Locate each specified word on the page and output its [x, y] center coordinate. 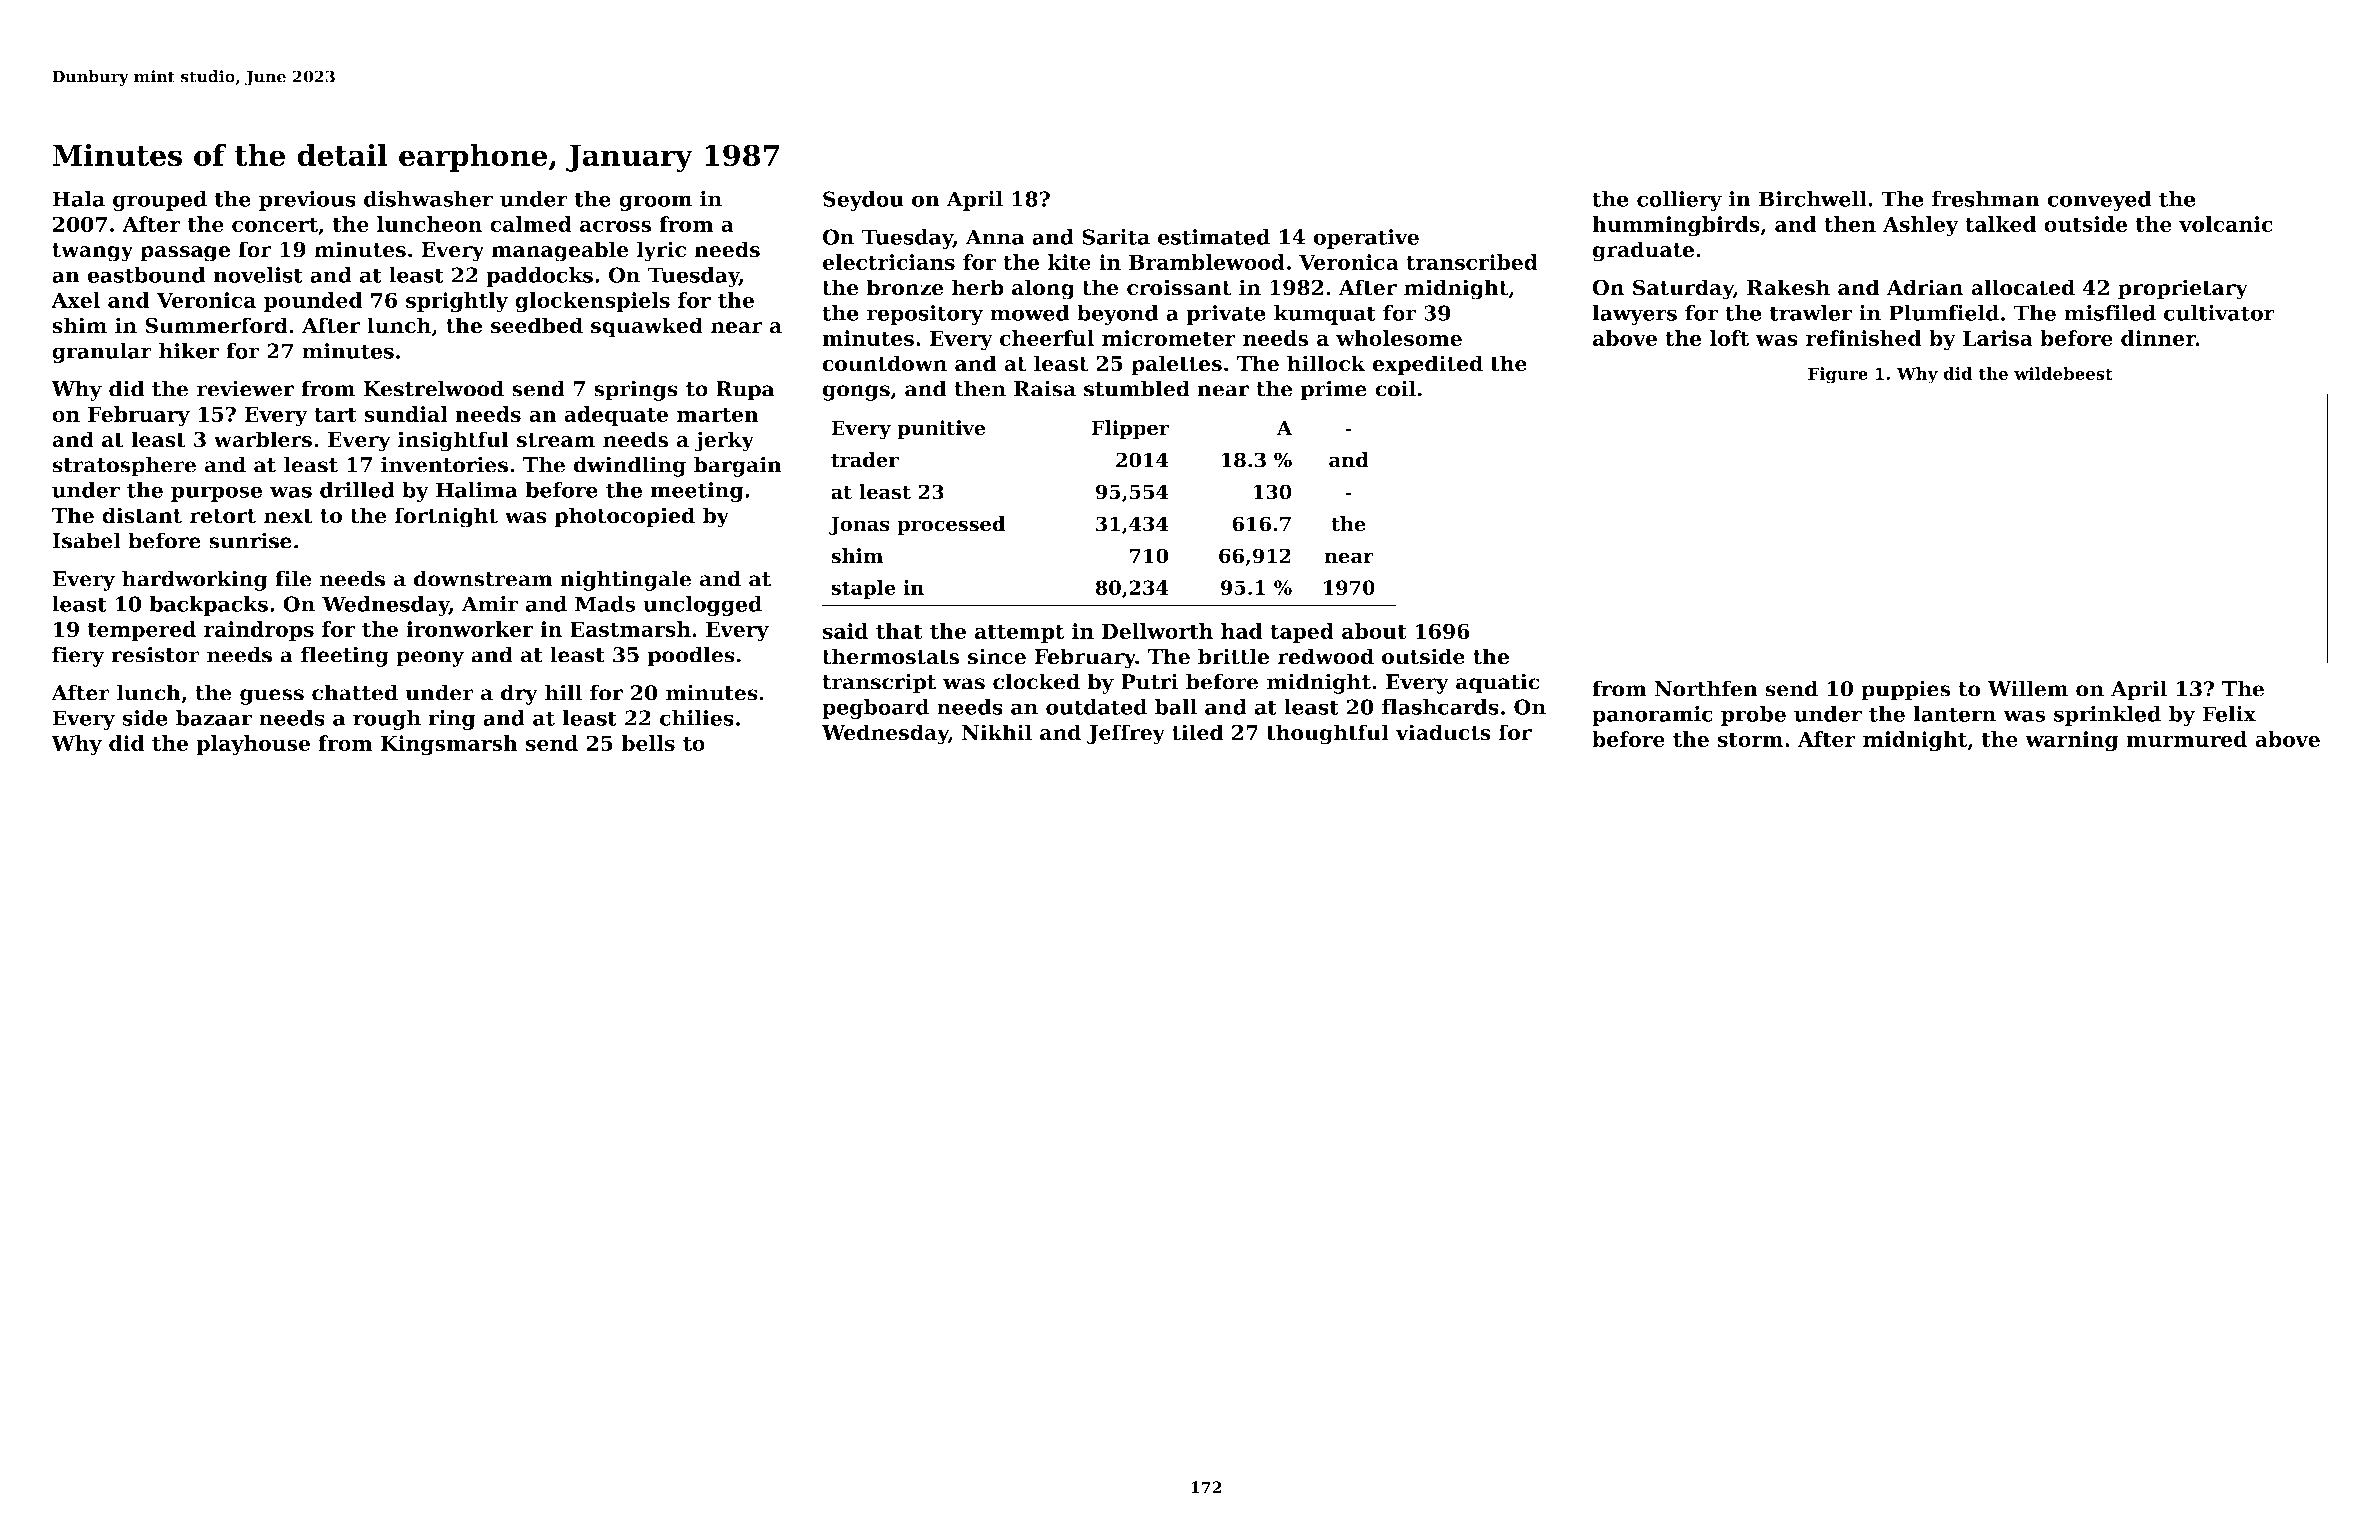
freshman [1985, 199]
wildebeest [2063, 373]
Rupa [745, 391]
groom [655, 203]
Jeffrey [1126, 734]
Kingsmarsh [449, 745]
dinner [2158, 338]
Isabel [86, 540]
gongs [856, 393]
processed [951, 525]
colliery [1679, 201]
